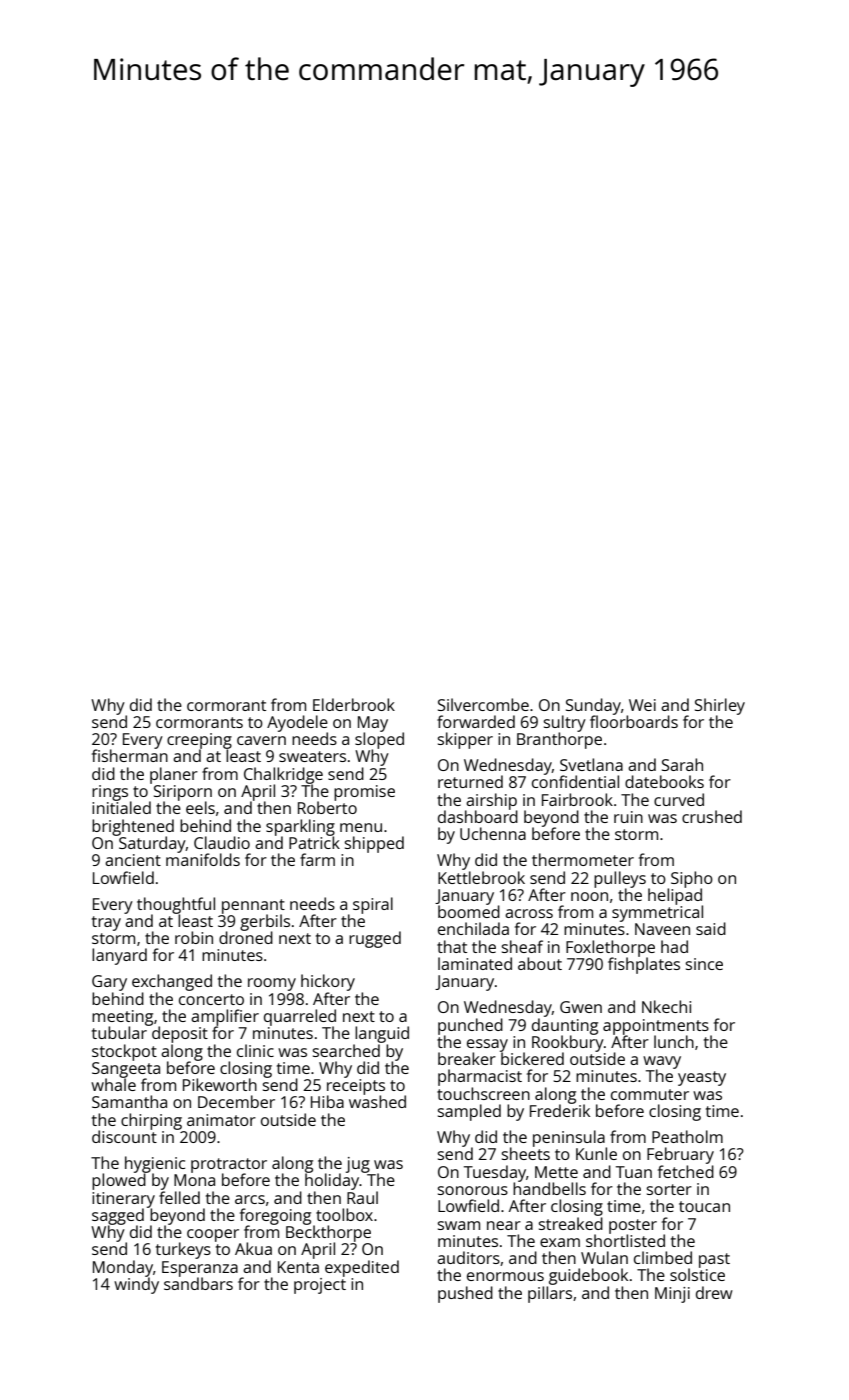 The image size is (849, 1400). I want to click on sandbars, so click(198, 1283).
